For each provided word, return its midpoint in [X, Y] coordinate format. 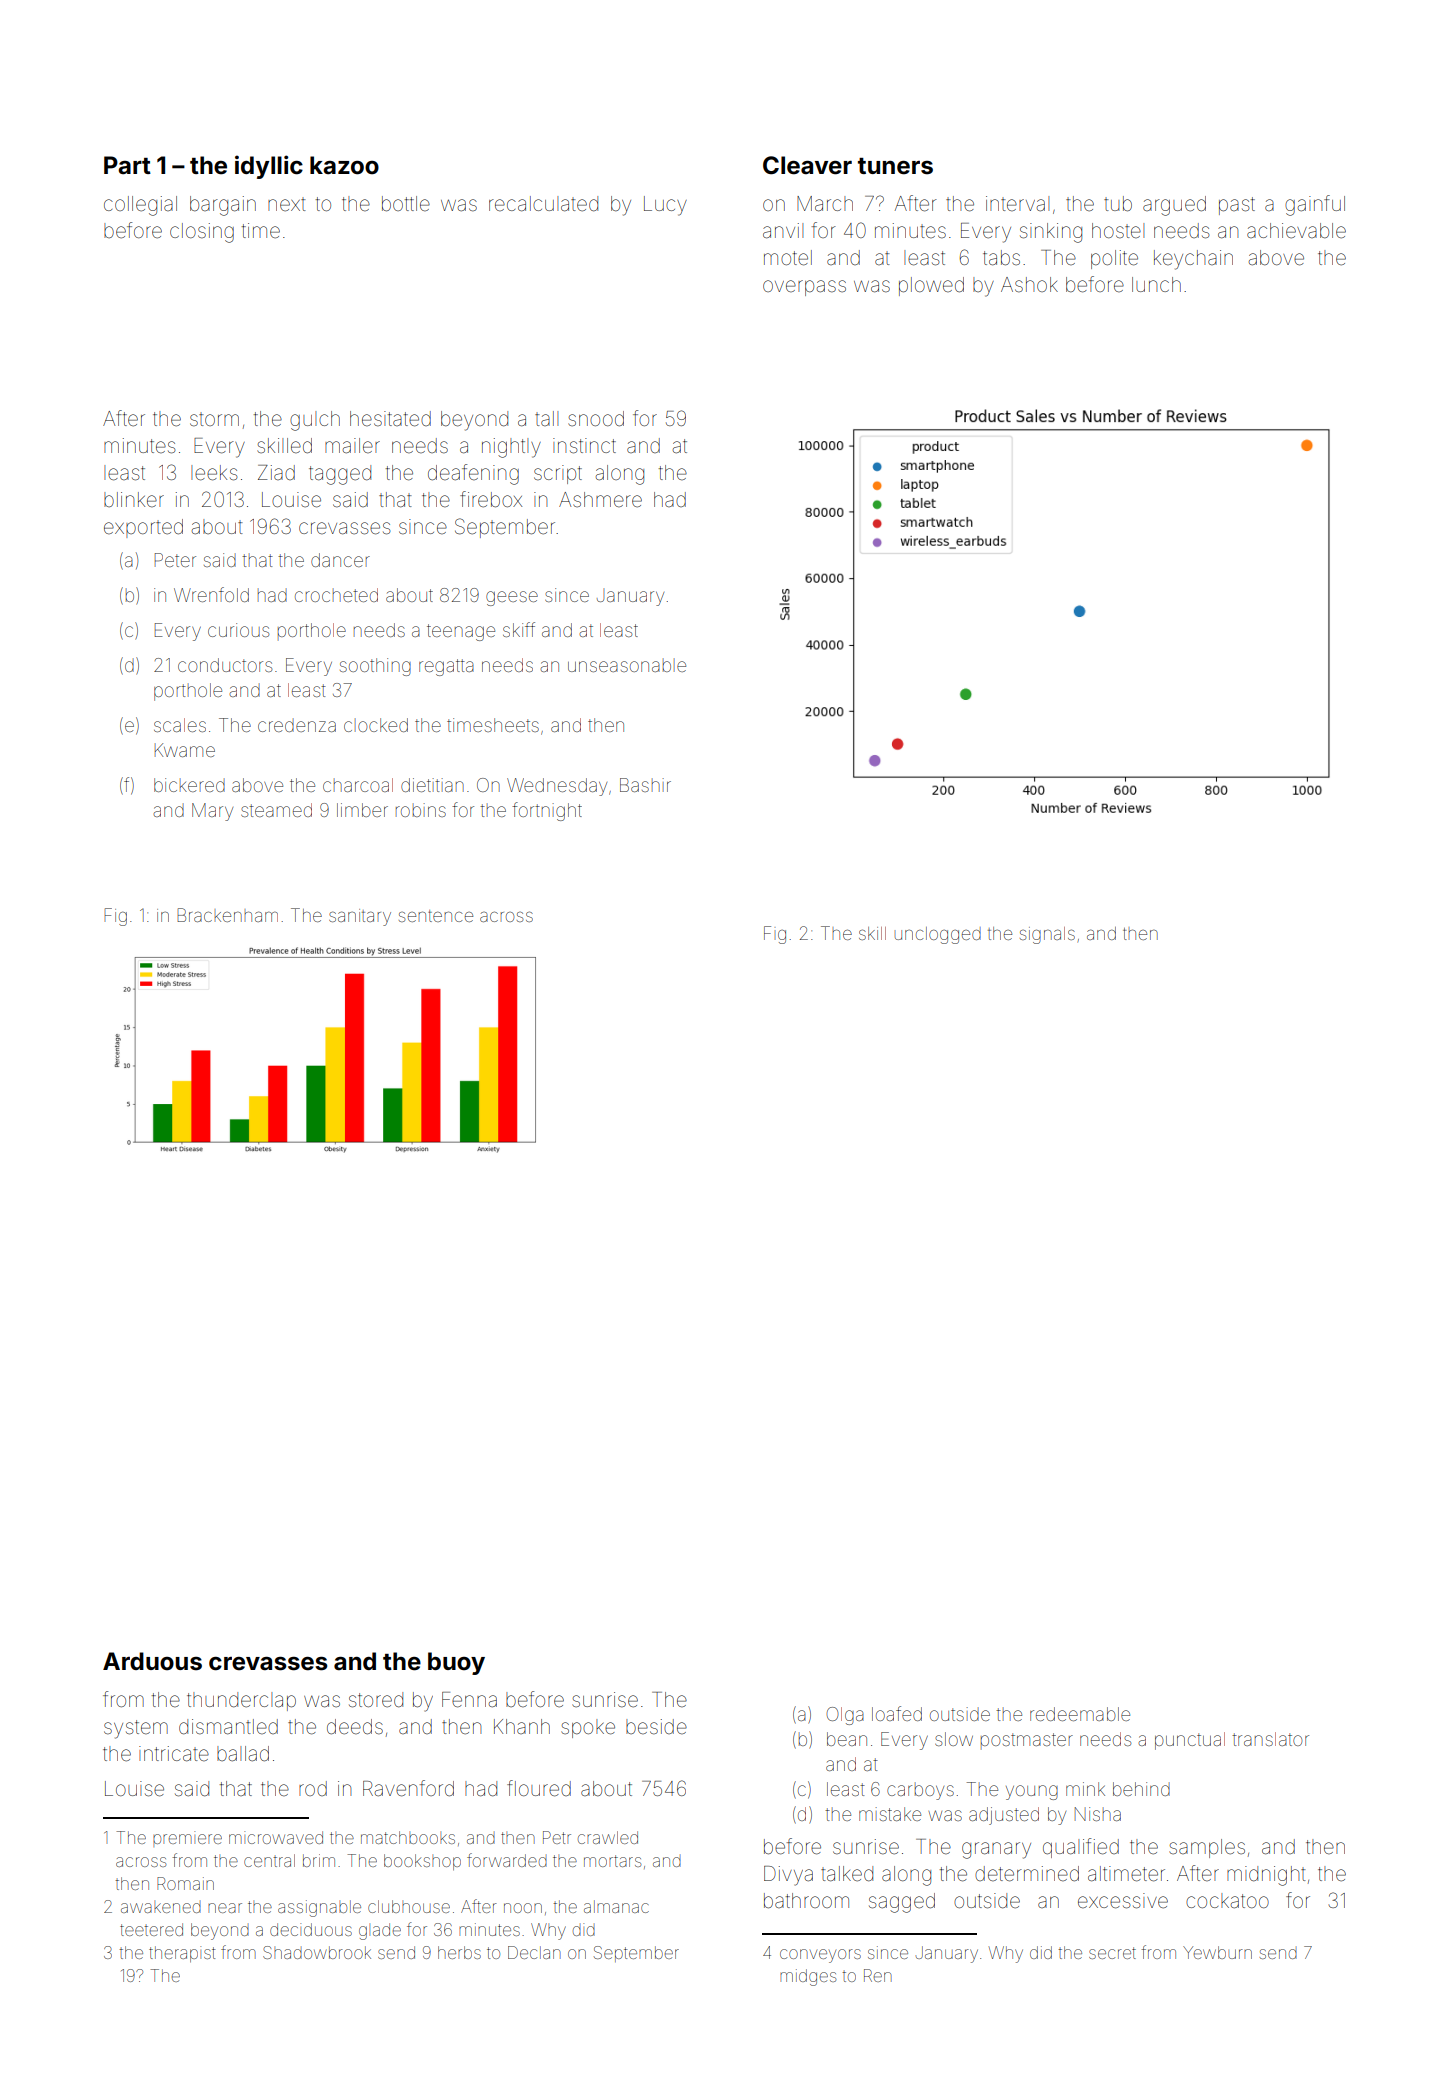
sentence [436, 916]
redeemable [1080, 1714]
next [287, 204]
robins [421, 810]
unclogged [938, 935]
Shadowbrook [317, 1952]
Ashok [1029, 284]
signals [1047, 935]
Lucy [665, 206]
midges [808, 1977]
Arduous [152, 1661]
